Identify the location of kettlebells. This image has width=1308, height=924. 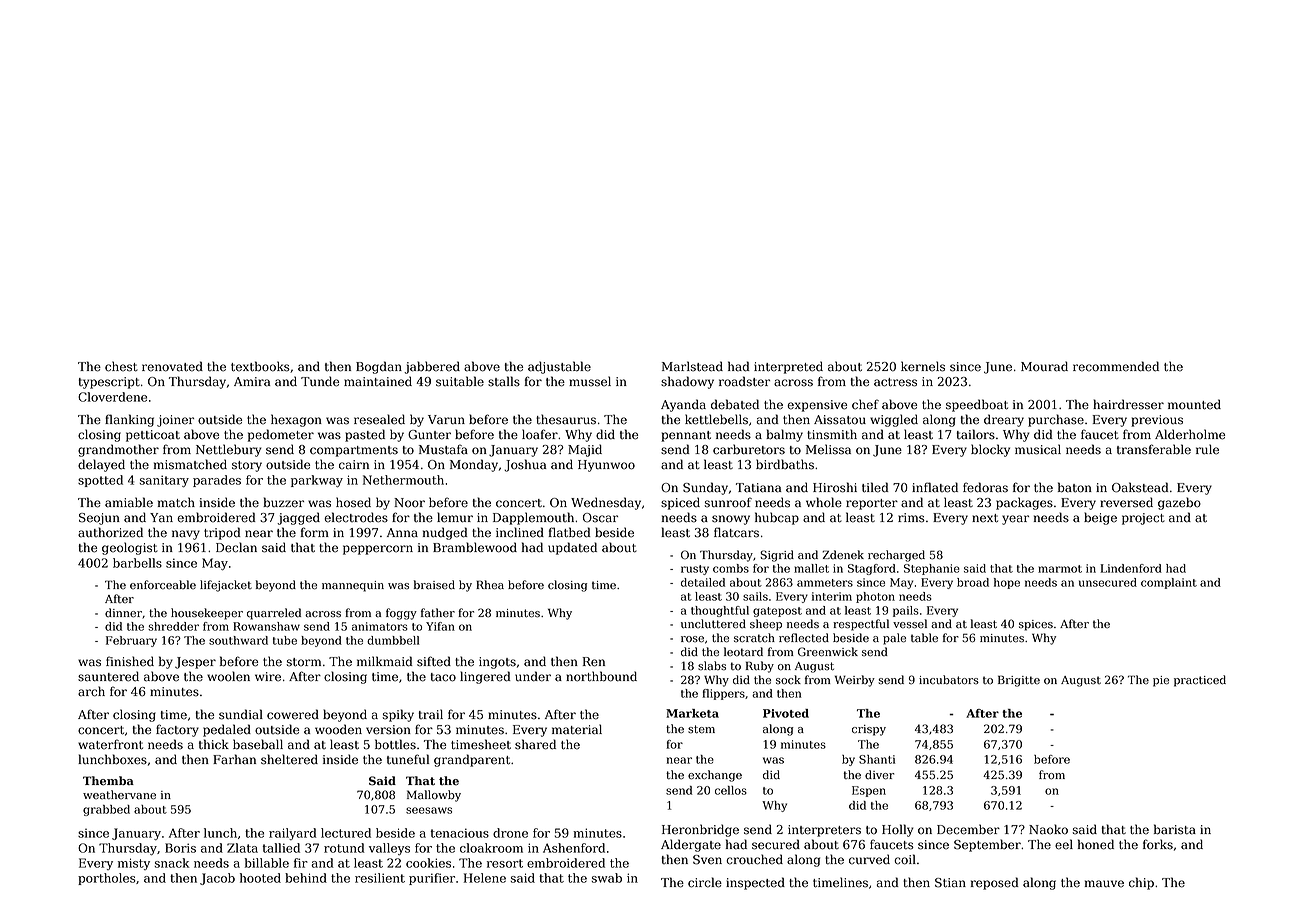
(716, 419).
